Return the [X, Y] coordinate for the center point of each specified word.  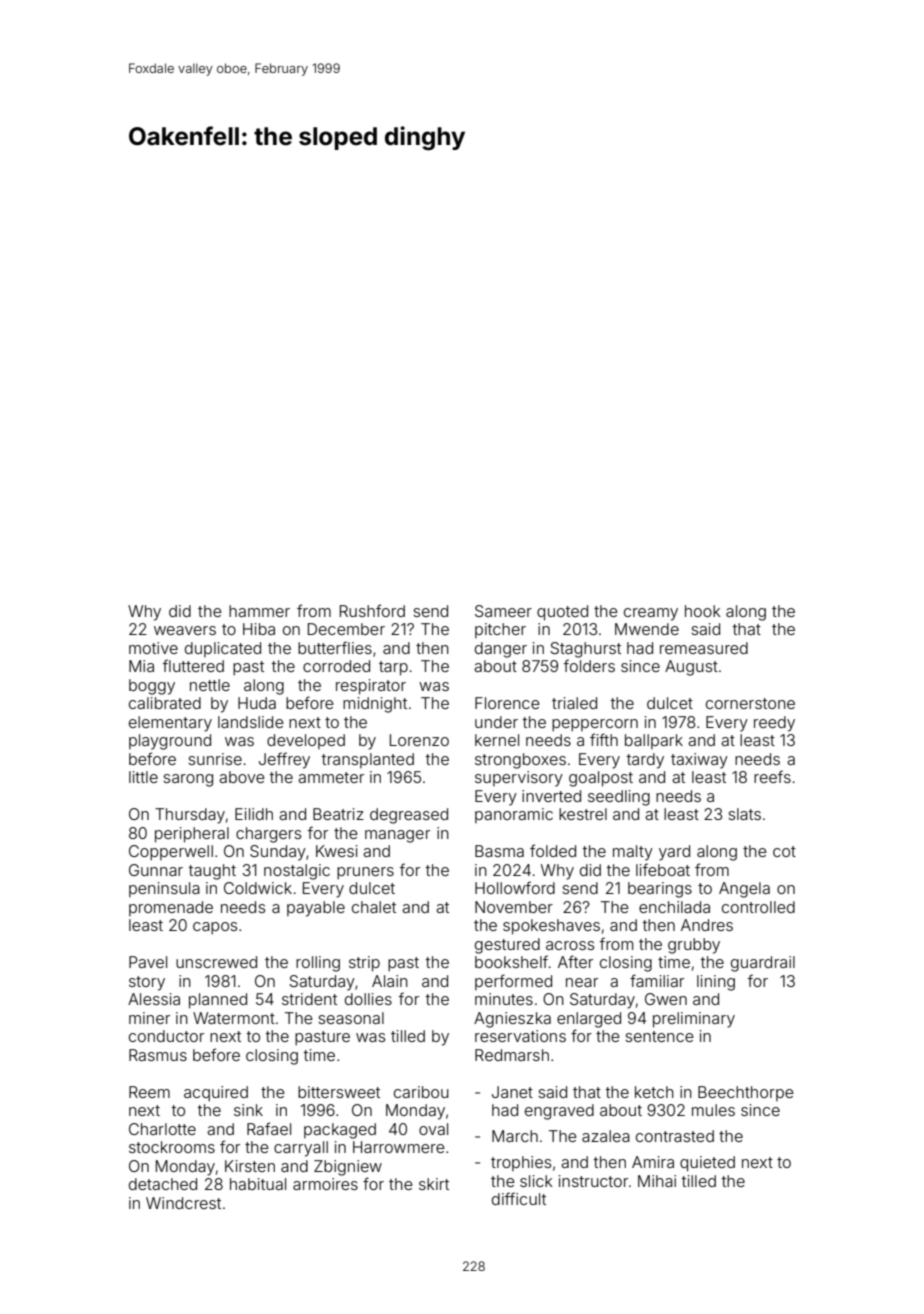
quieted [707, 1164]
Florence [507, 703]
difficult [519, 1198]
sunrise [215, 759]
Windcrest [183, 1203]
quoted [562, 613]
